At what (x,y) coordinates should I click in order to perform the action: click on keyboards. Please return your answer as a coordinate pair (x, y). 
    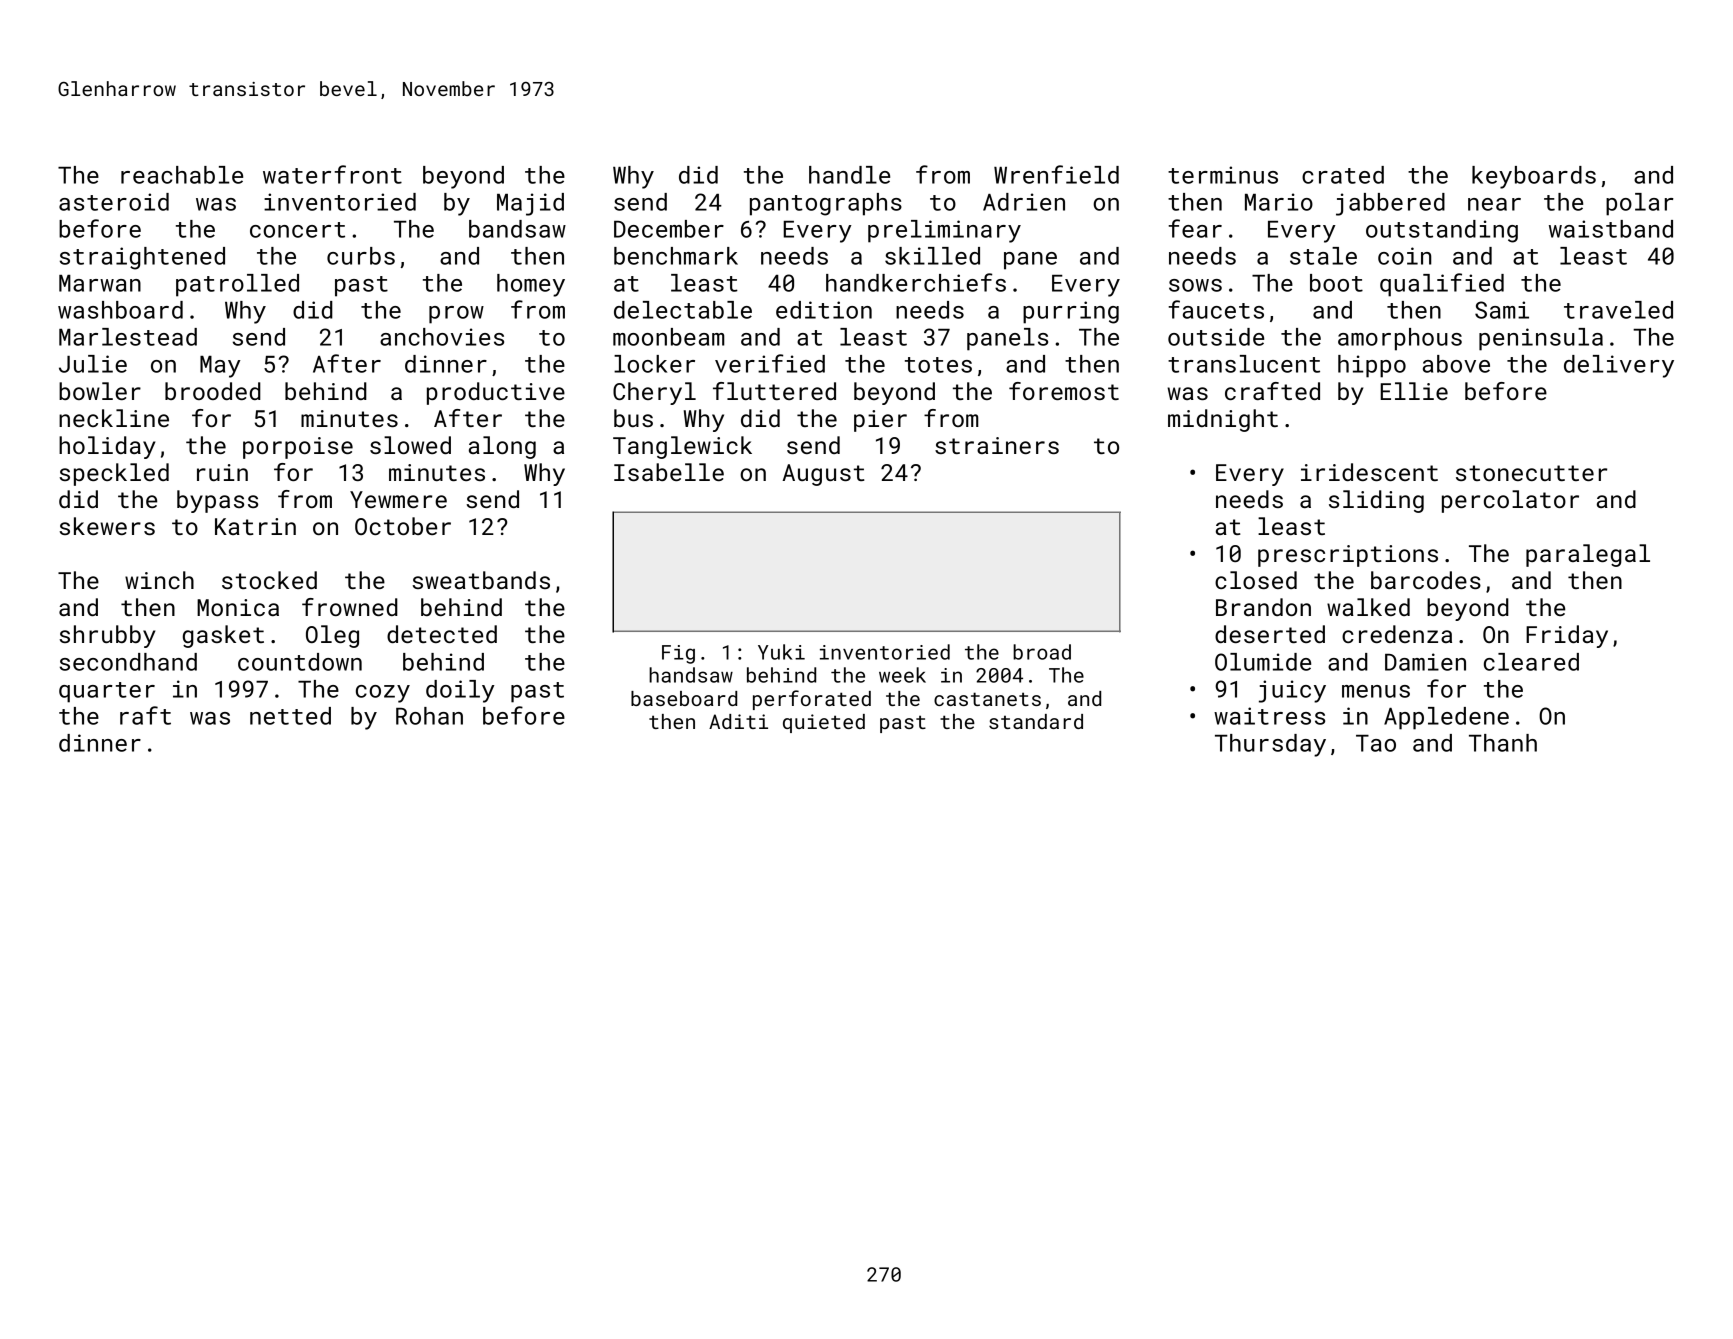
    Looking at the image, I should click on (1534, 177).
